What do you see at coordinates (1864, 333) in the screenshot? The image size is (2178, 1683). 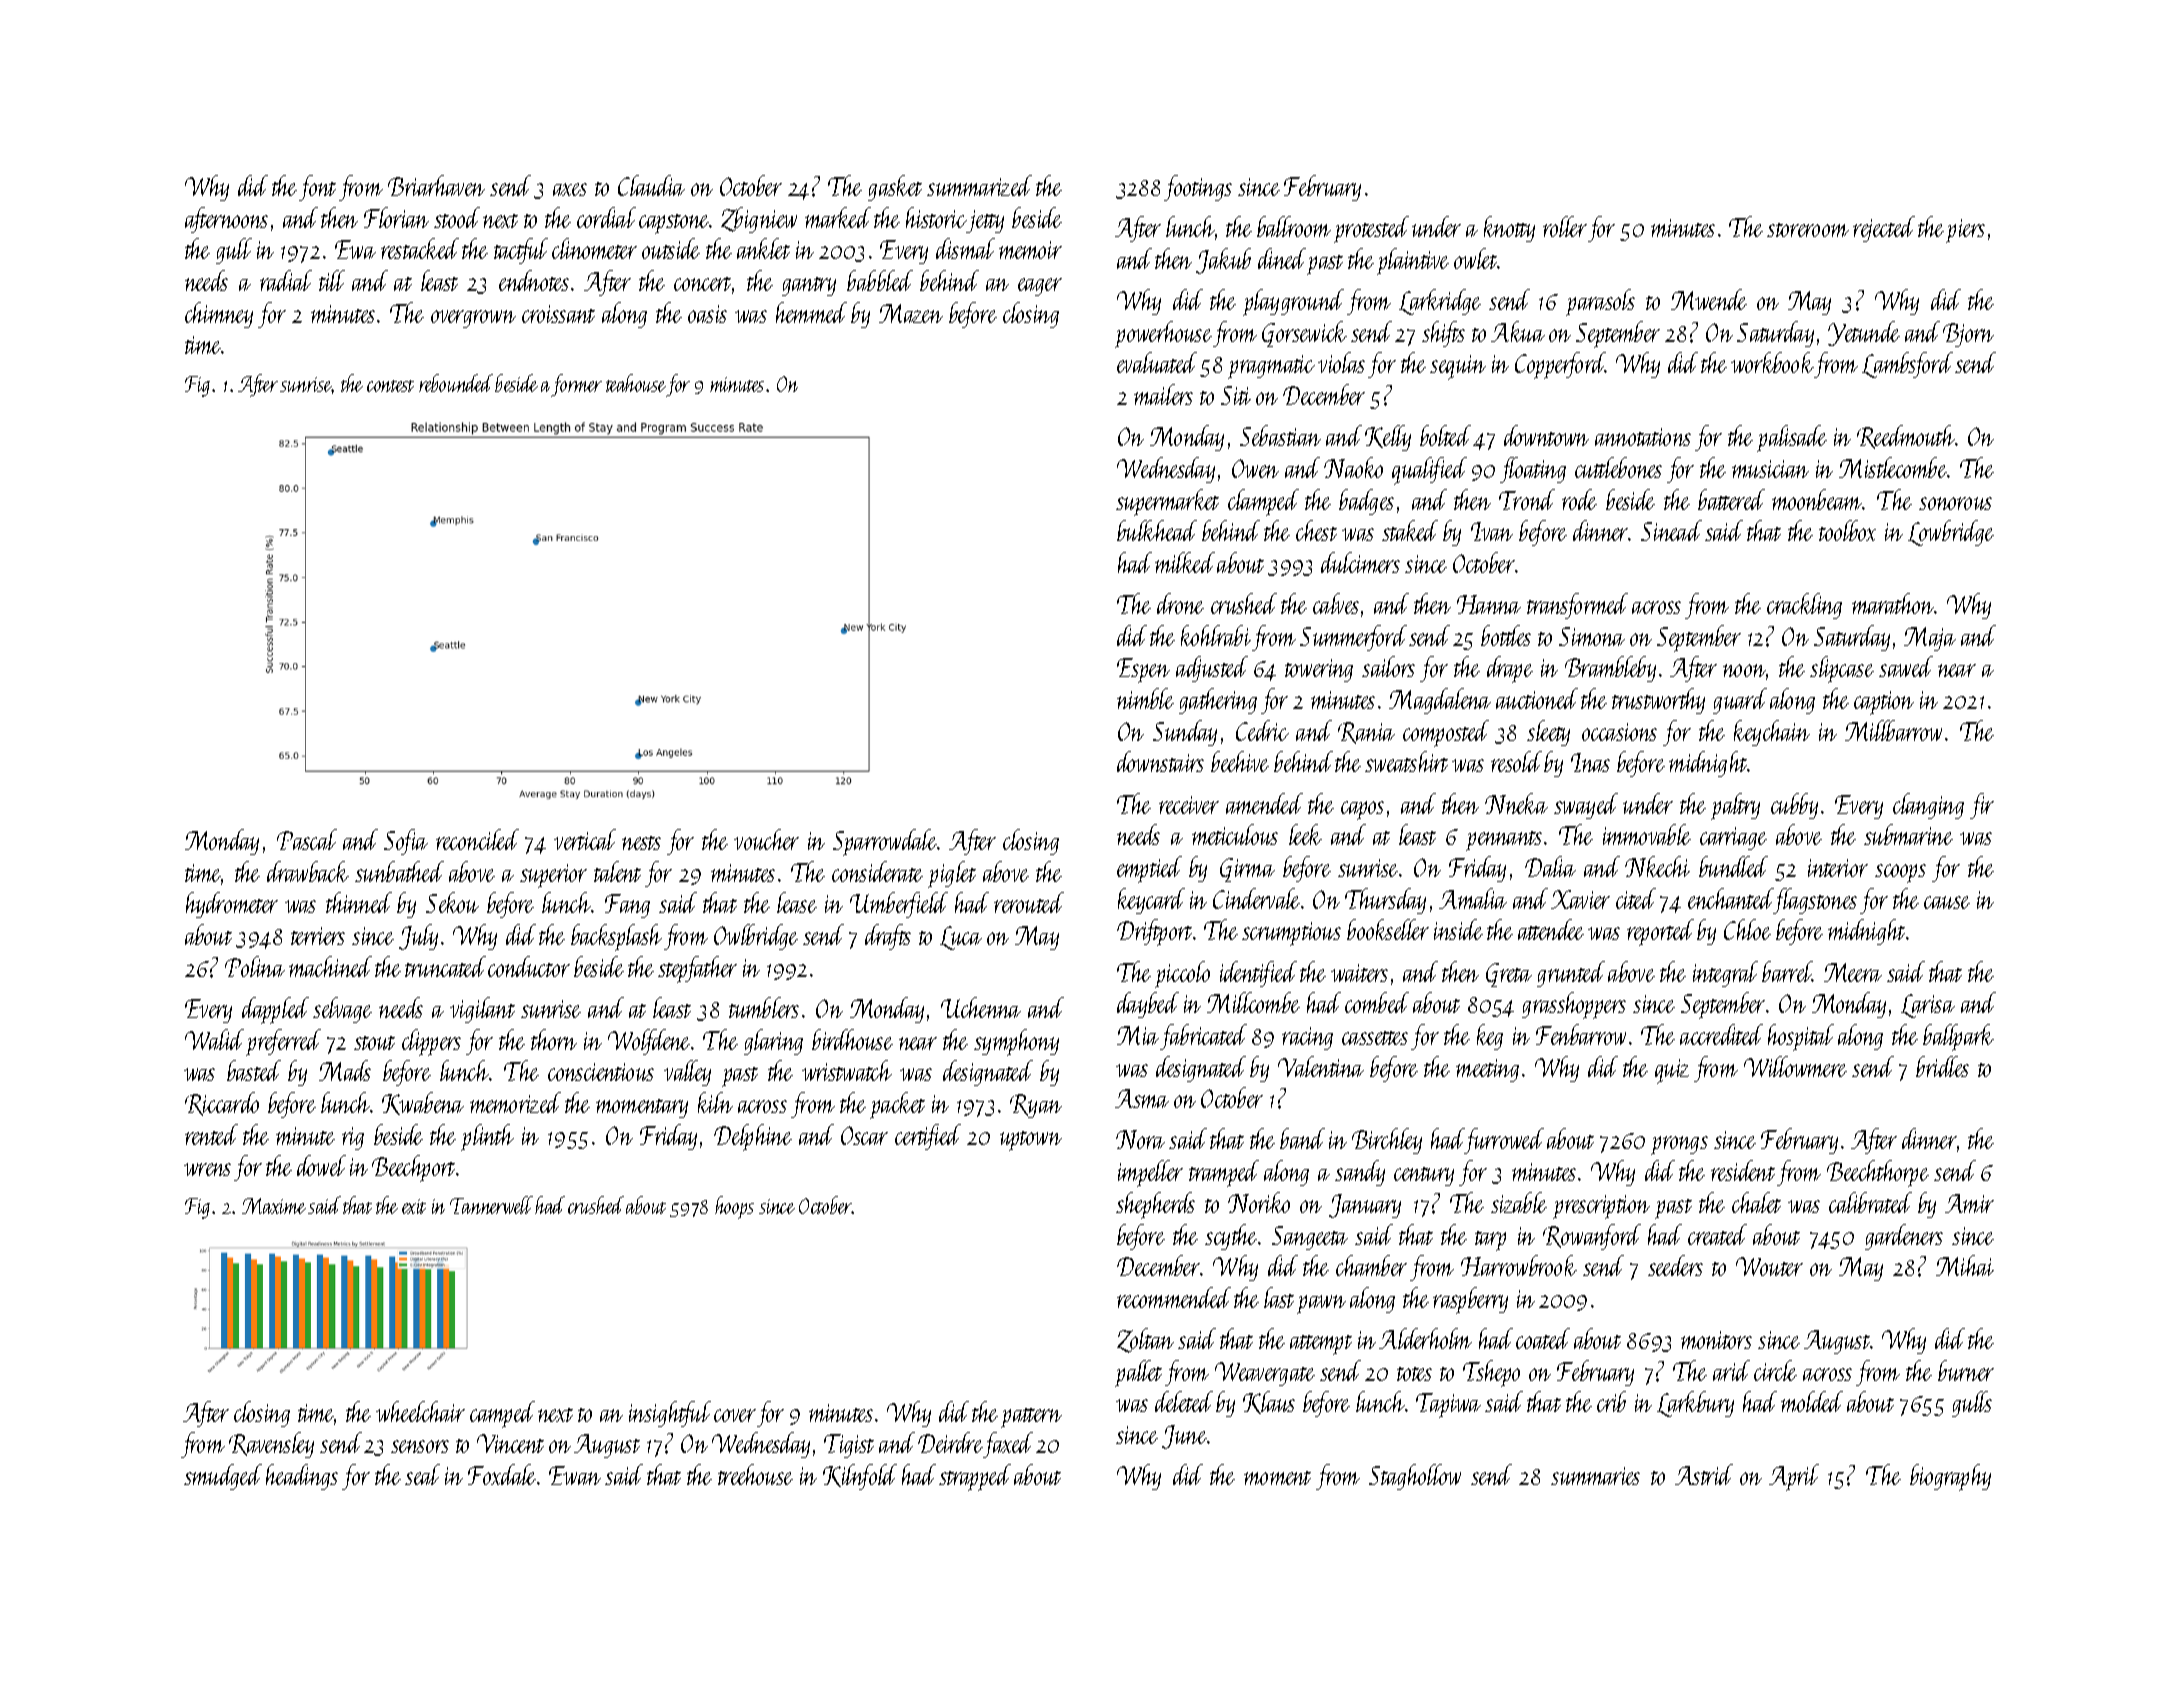 I see `Yetunde` at bounding box center [1864, 333].
